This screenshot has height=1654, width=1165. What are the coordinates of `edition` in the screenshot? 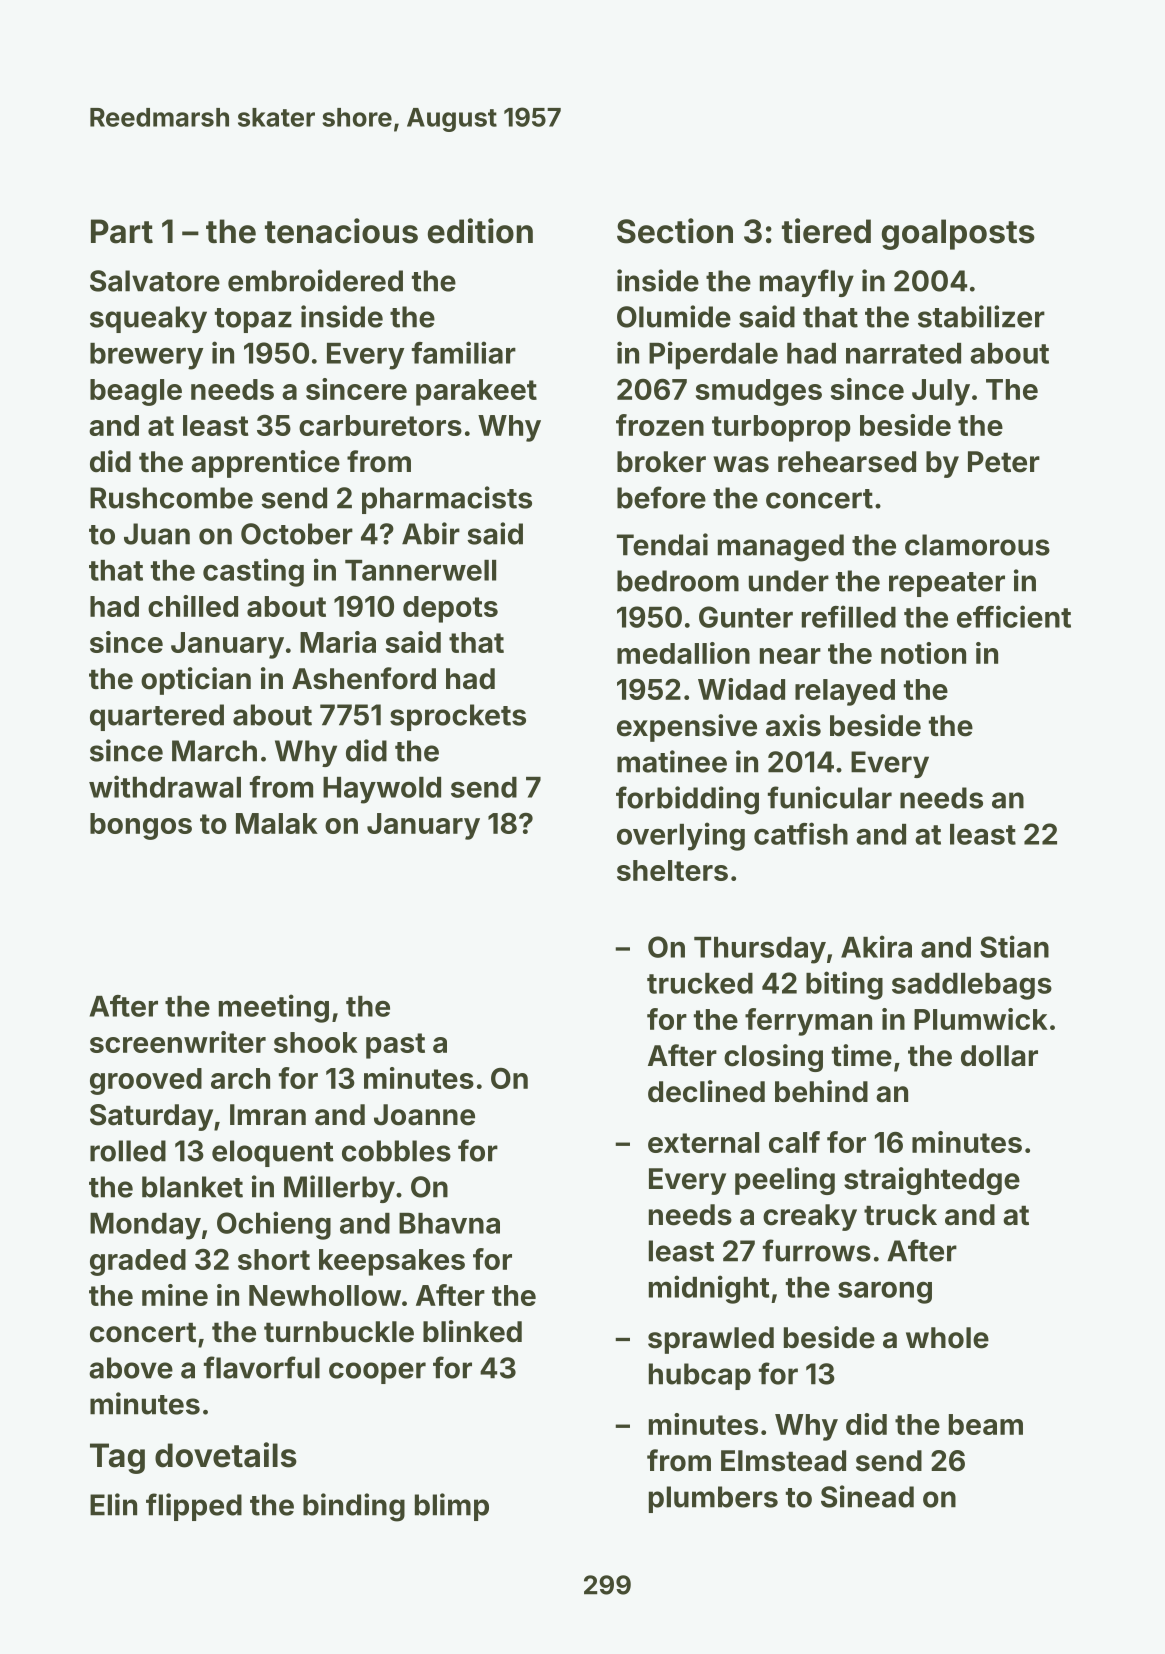 It's located at (480, 231).
